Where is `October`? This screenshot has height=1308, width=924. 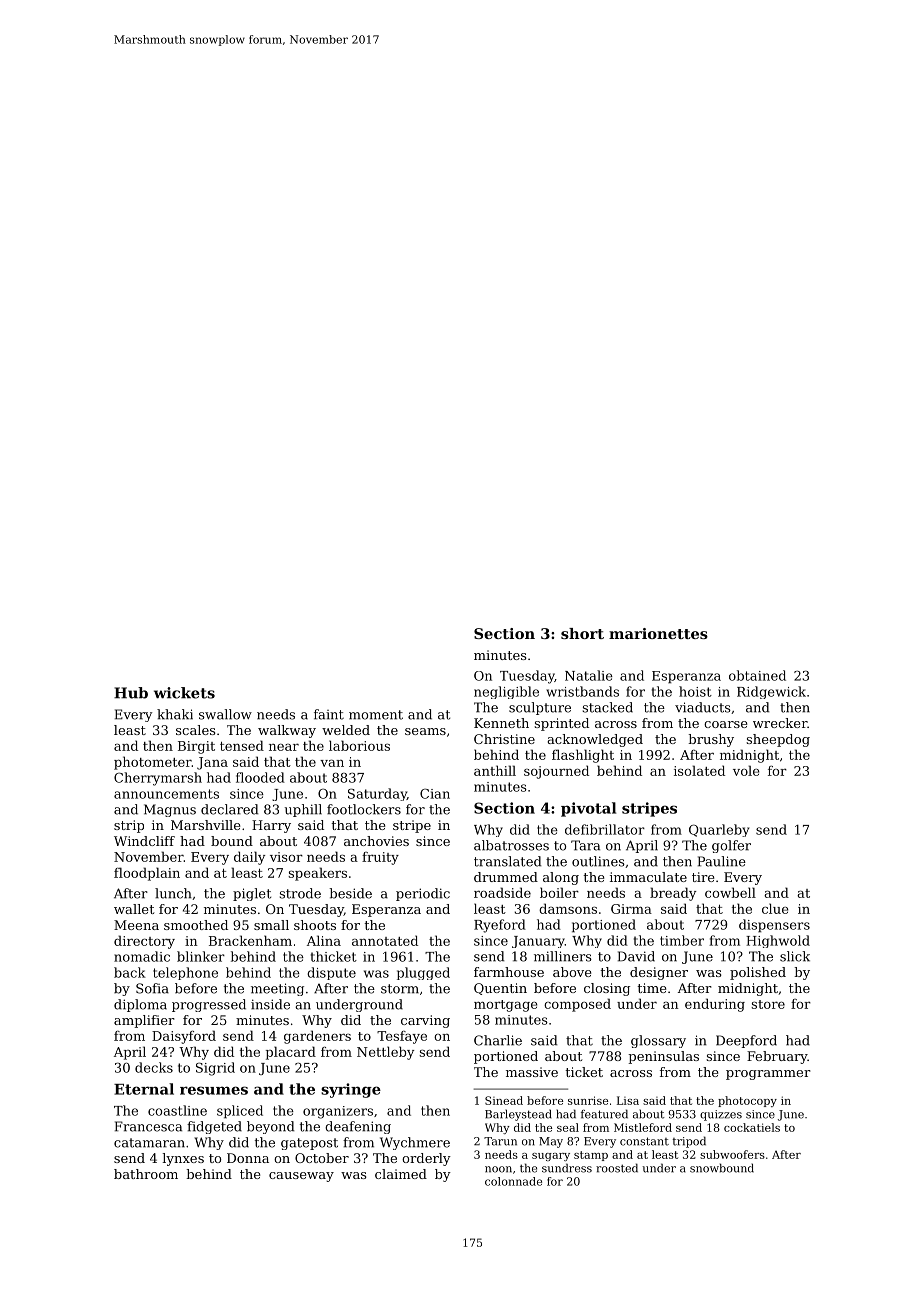
October is located at coordinates (322, 1158).
